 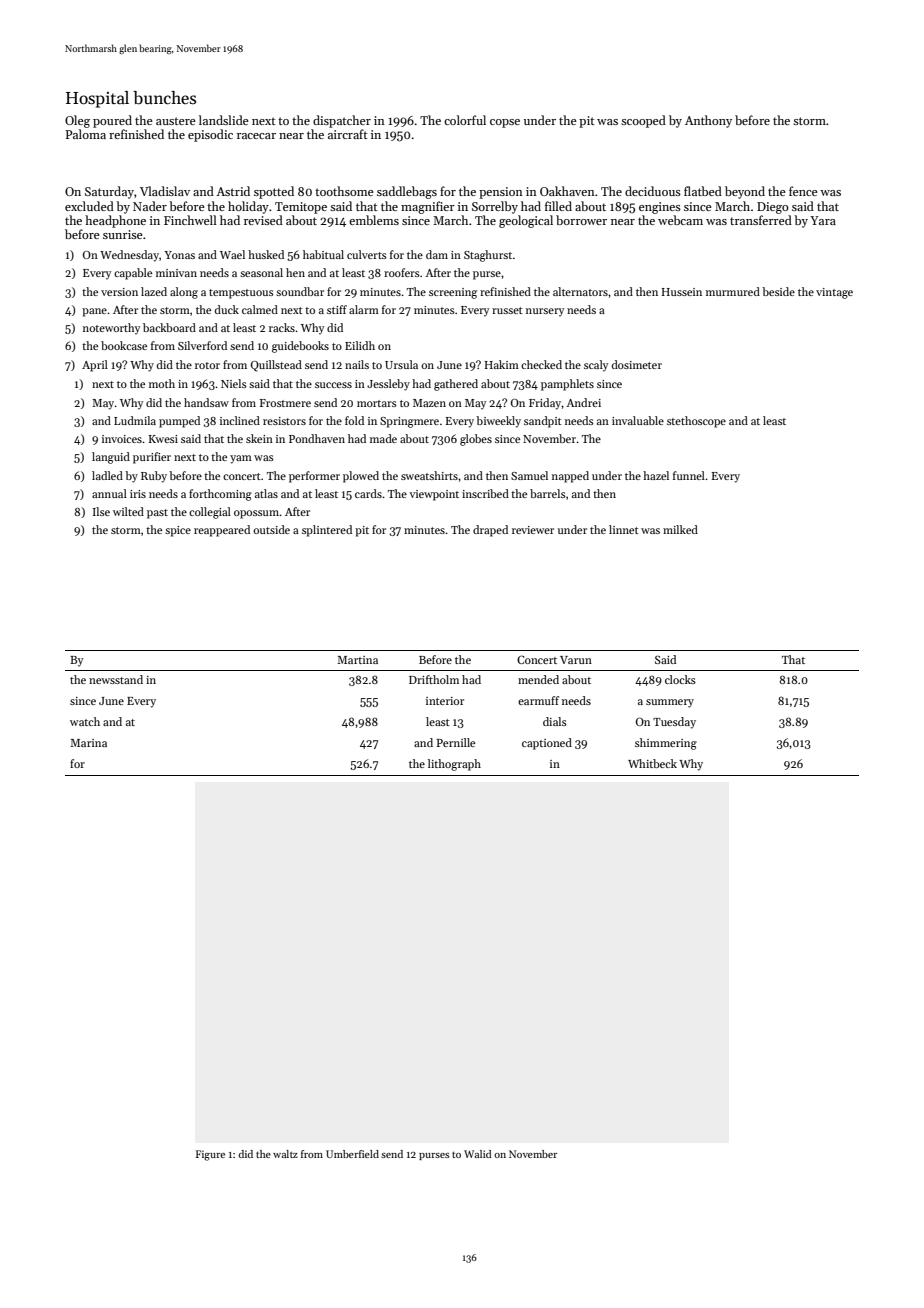 I want to click on stethoscope, so click(x=696, y=422).
